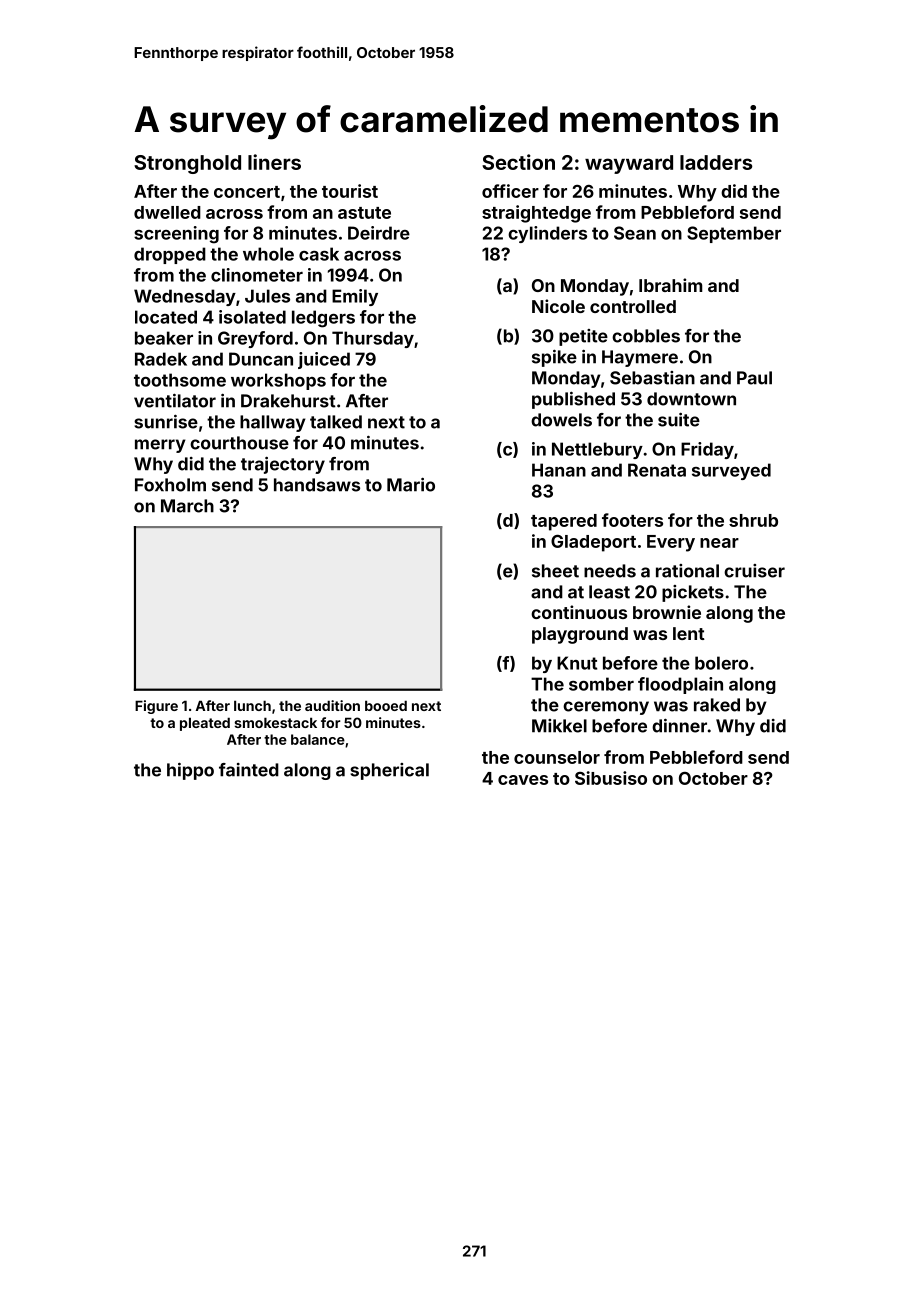 The image size is (924, 1311). I want to click on Mikkel, so click(559, 726).
